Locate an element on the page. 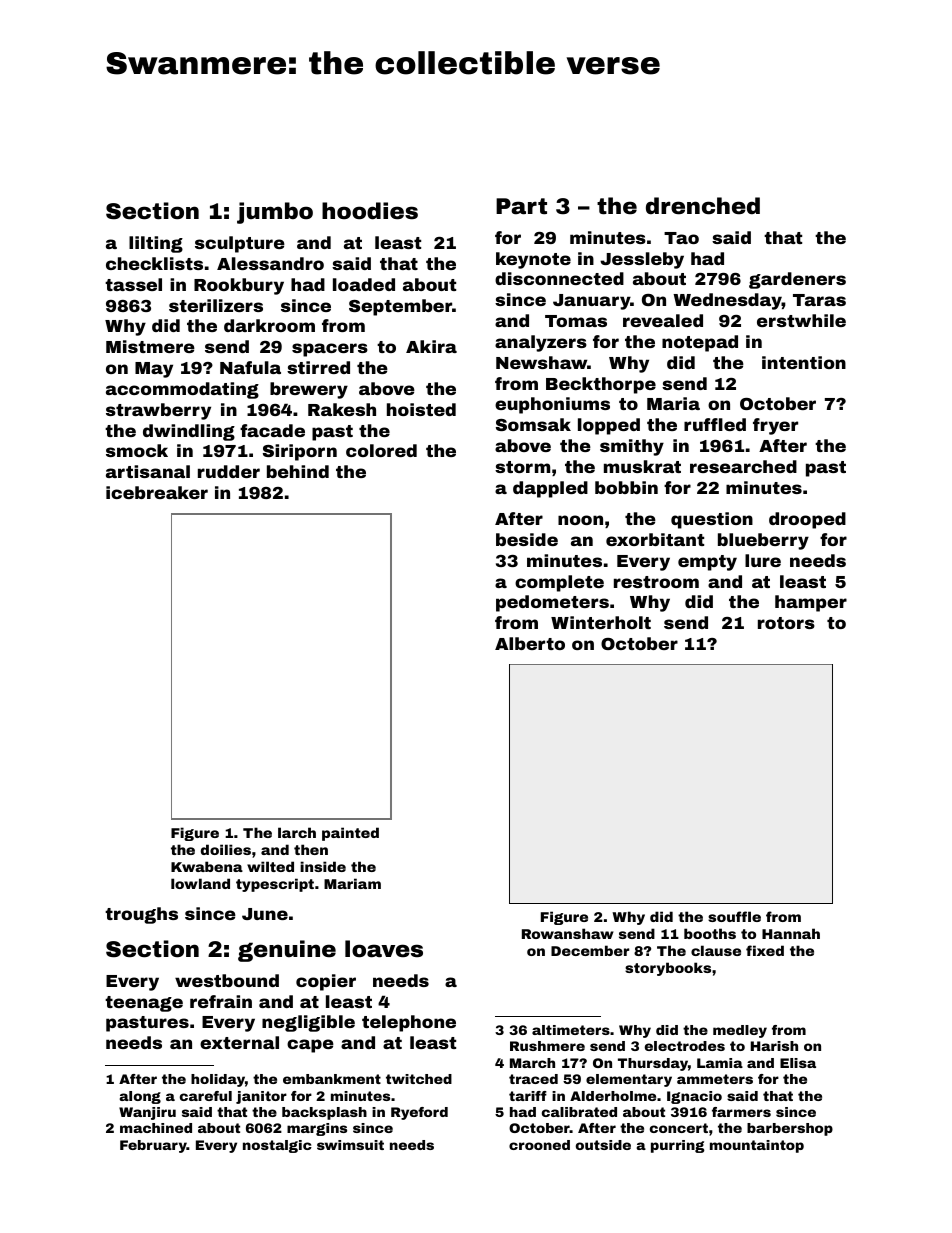 The image size is (952, 1233). February is located at coordinates (153, 1146).
